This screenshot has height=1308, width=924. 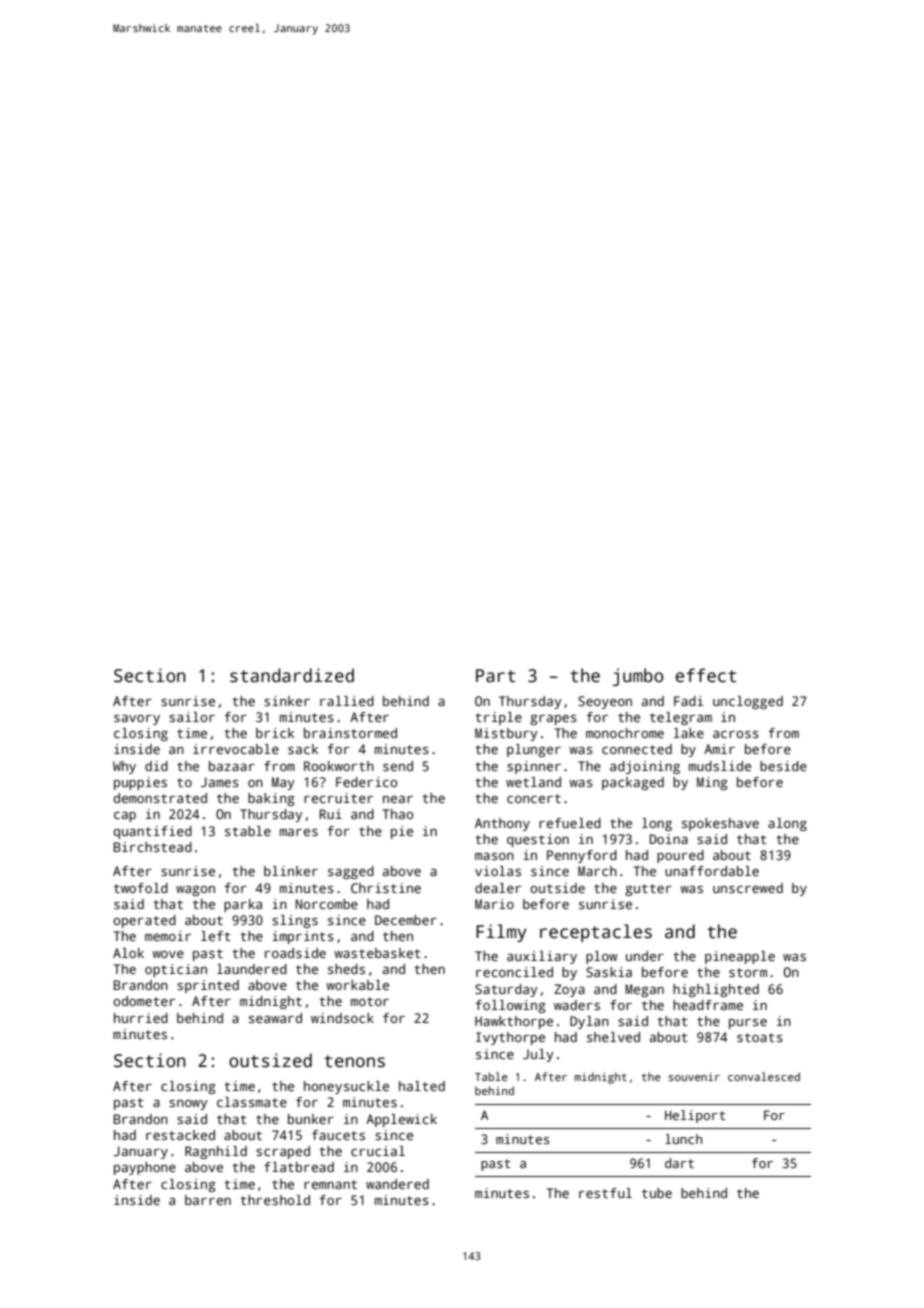 I want to click on auxiliary, so click(x=542, y=957).
